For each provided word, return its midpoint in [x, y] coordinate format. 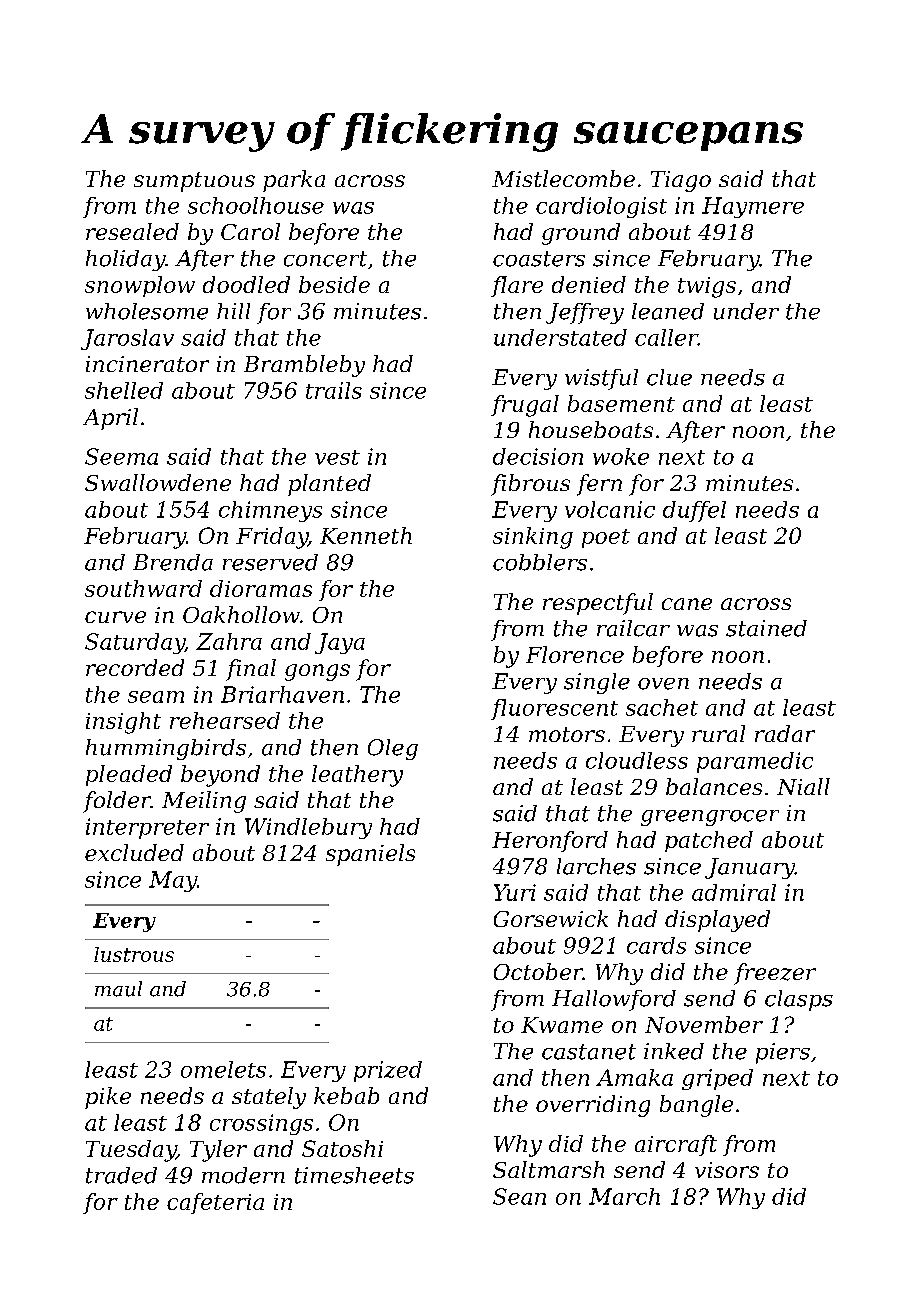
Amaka [634, 1077]
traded [121, 1175]
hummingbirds [166, 749]
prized [388, 1071]
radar [785, 733]
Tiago [681, 181]
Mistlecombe [563, 178]
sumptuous [194, 182]
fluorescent [554, 709]
